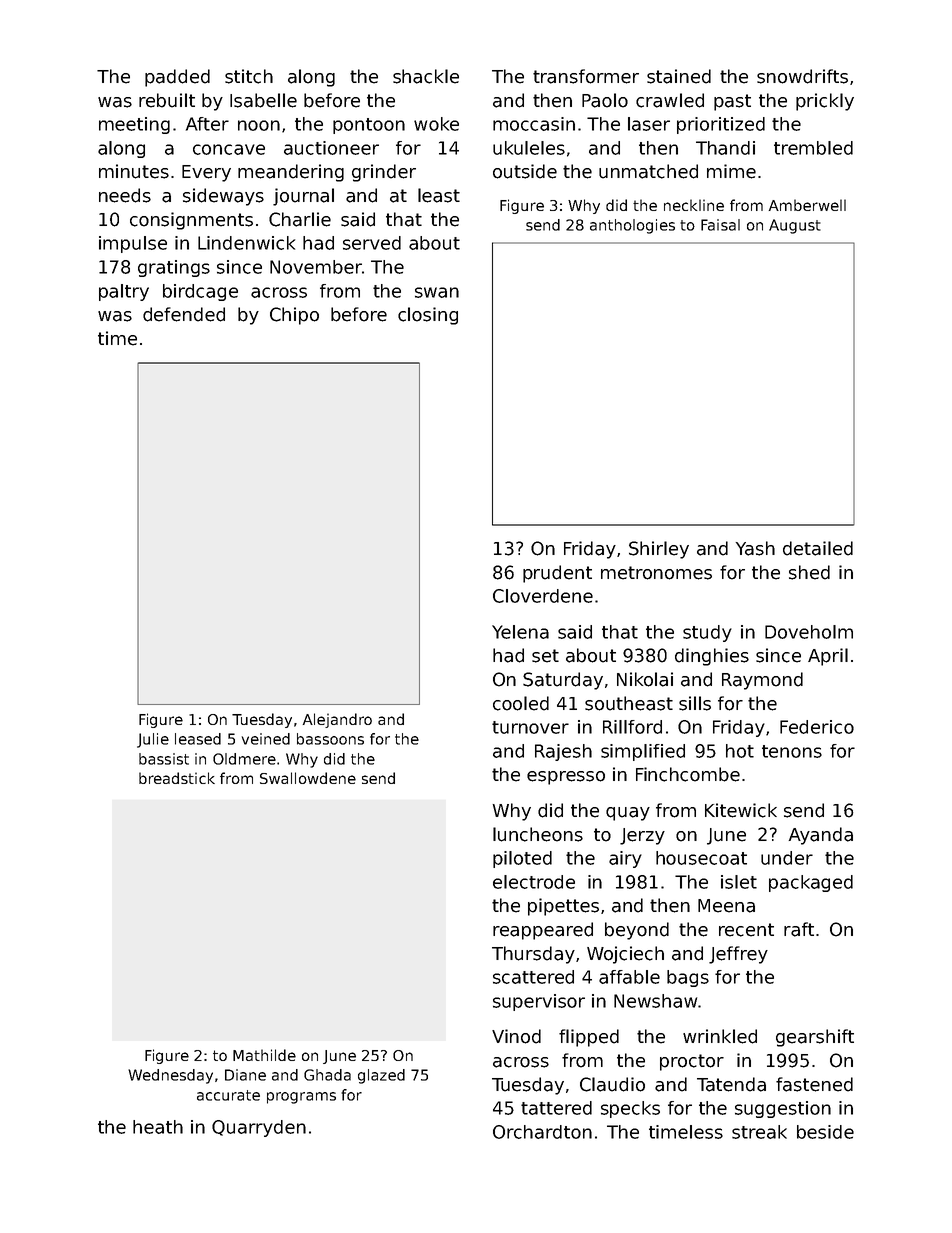  Describe the element at coordinates (198, 739) in the page. I see `leased` at that location.
